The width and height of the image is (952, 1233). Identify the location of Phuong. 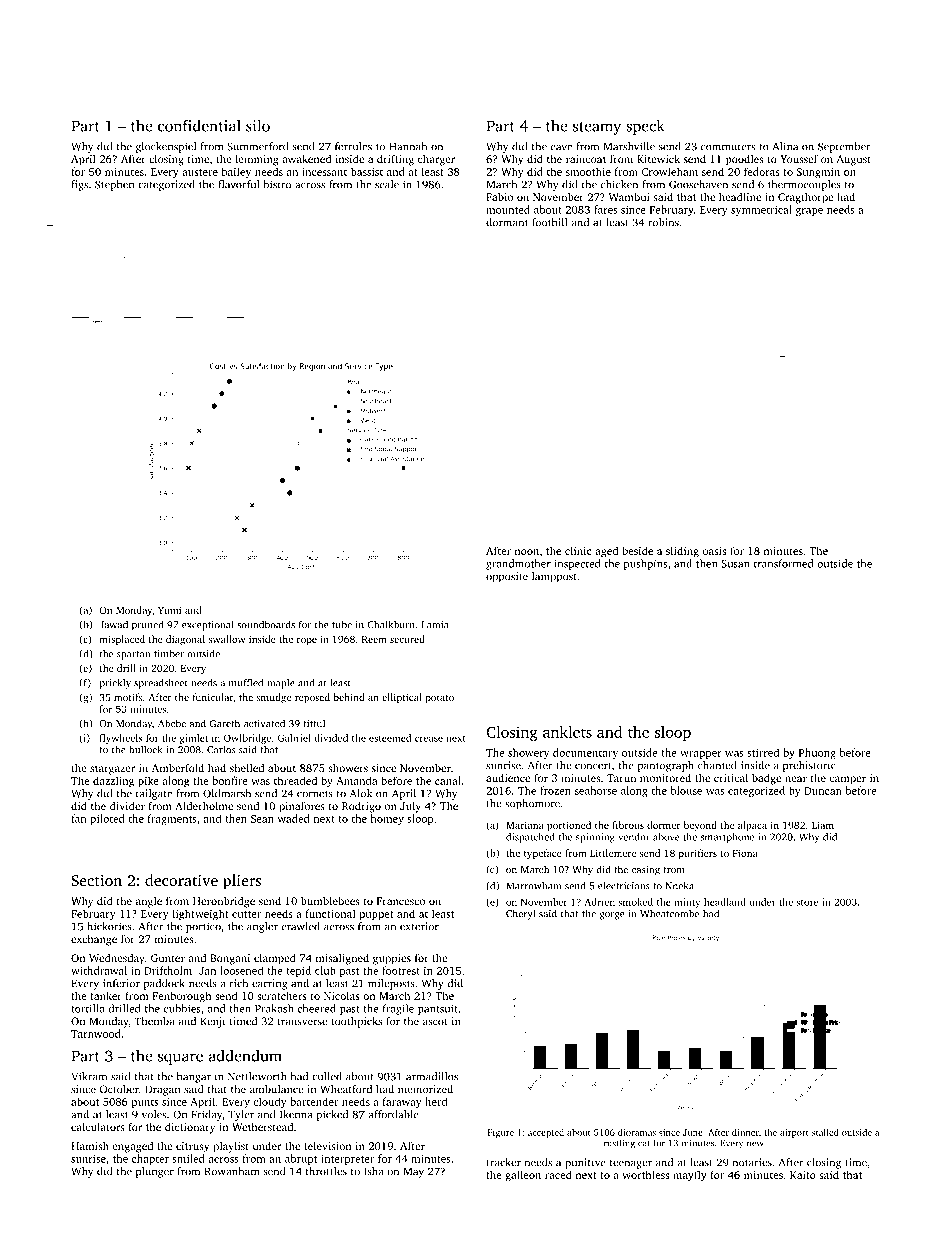
(817, 753).
